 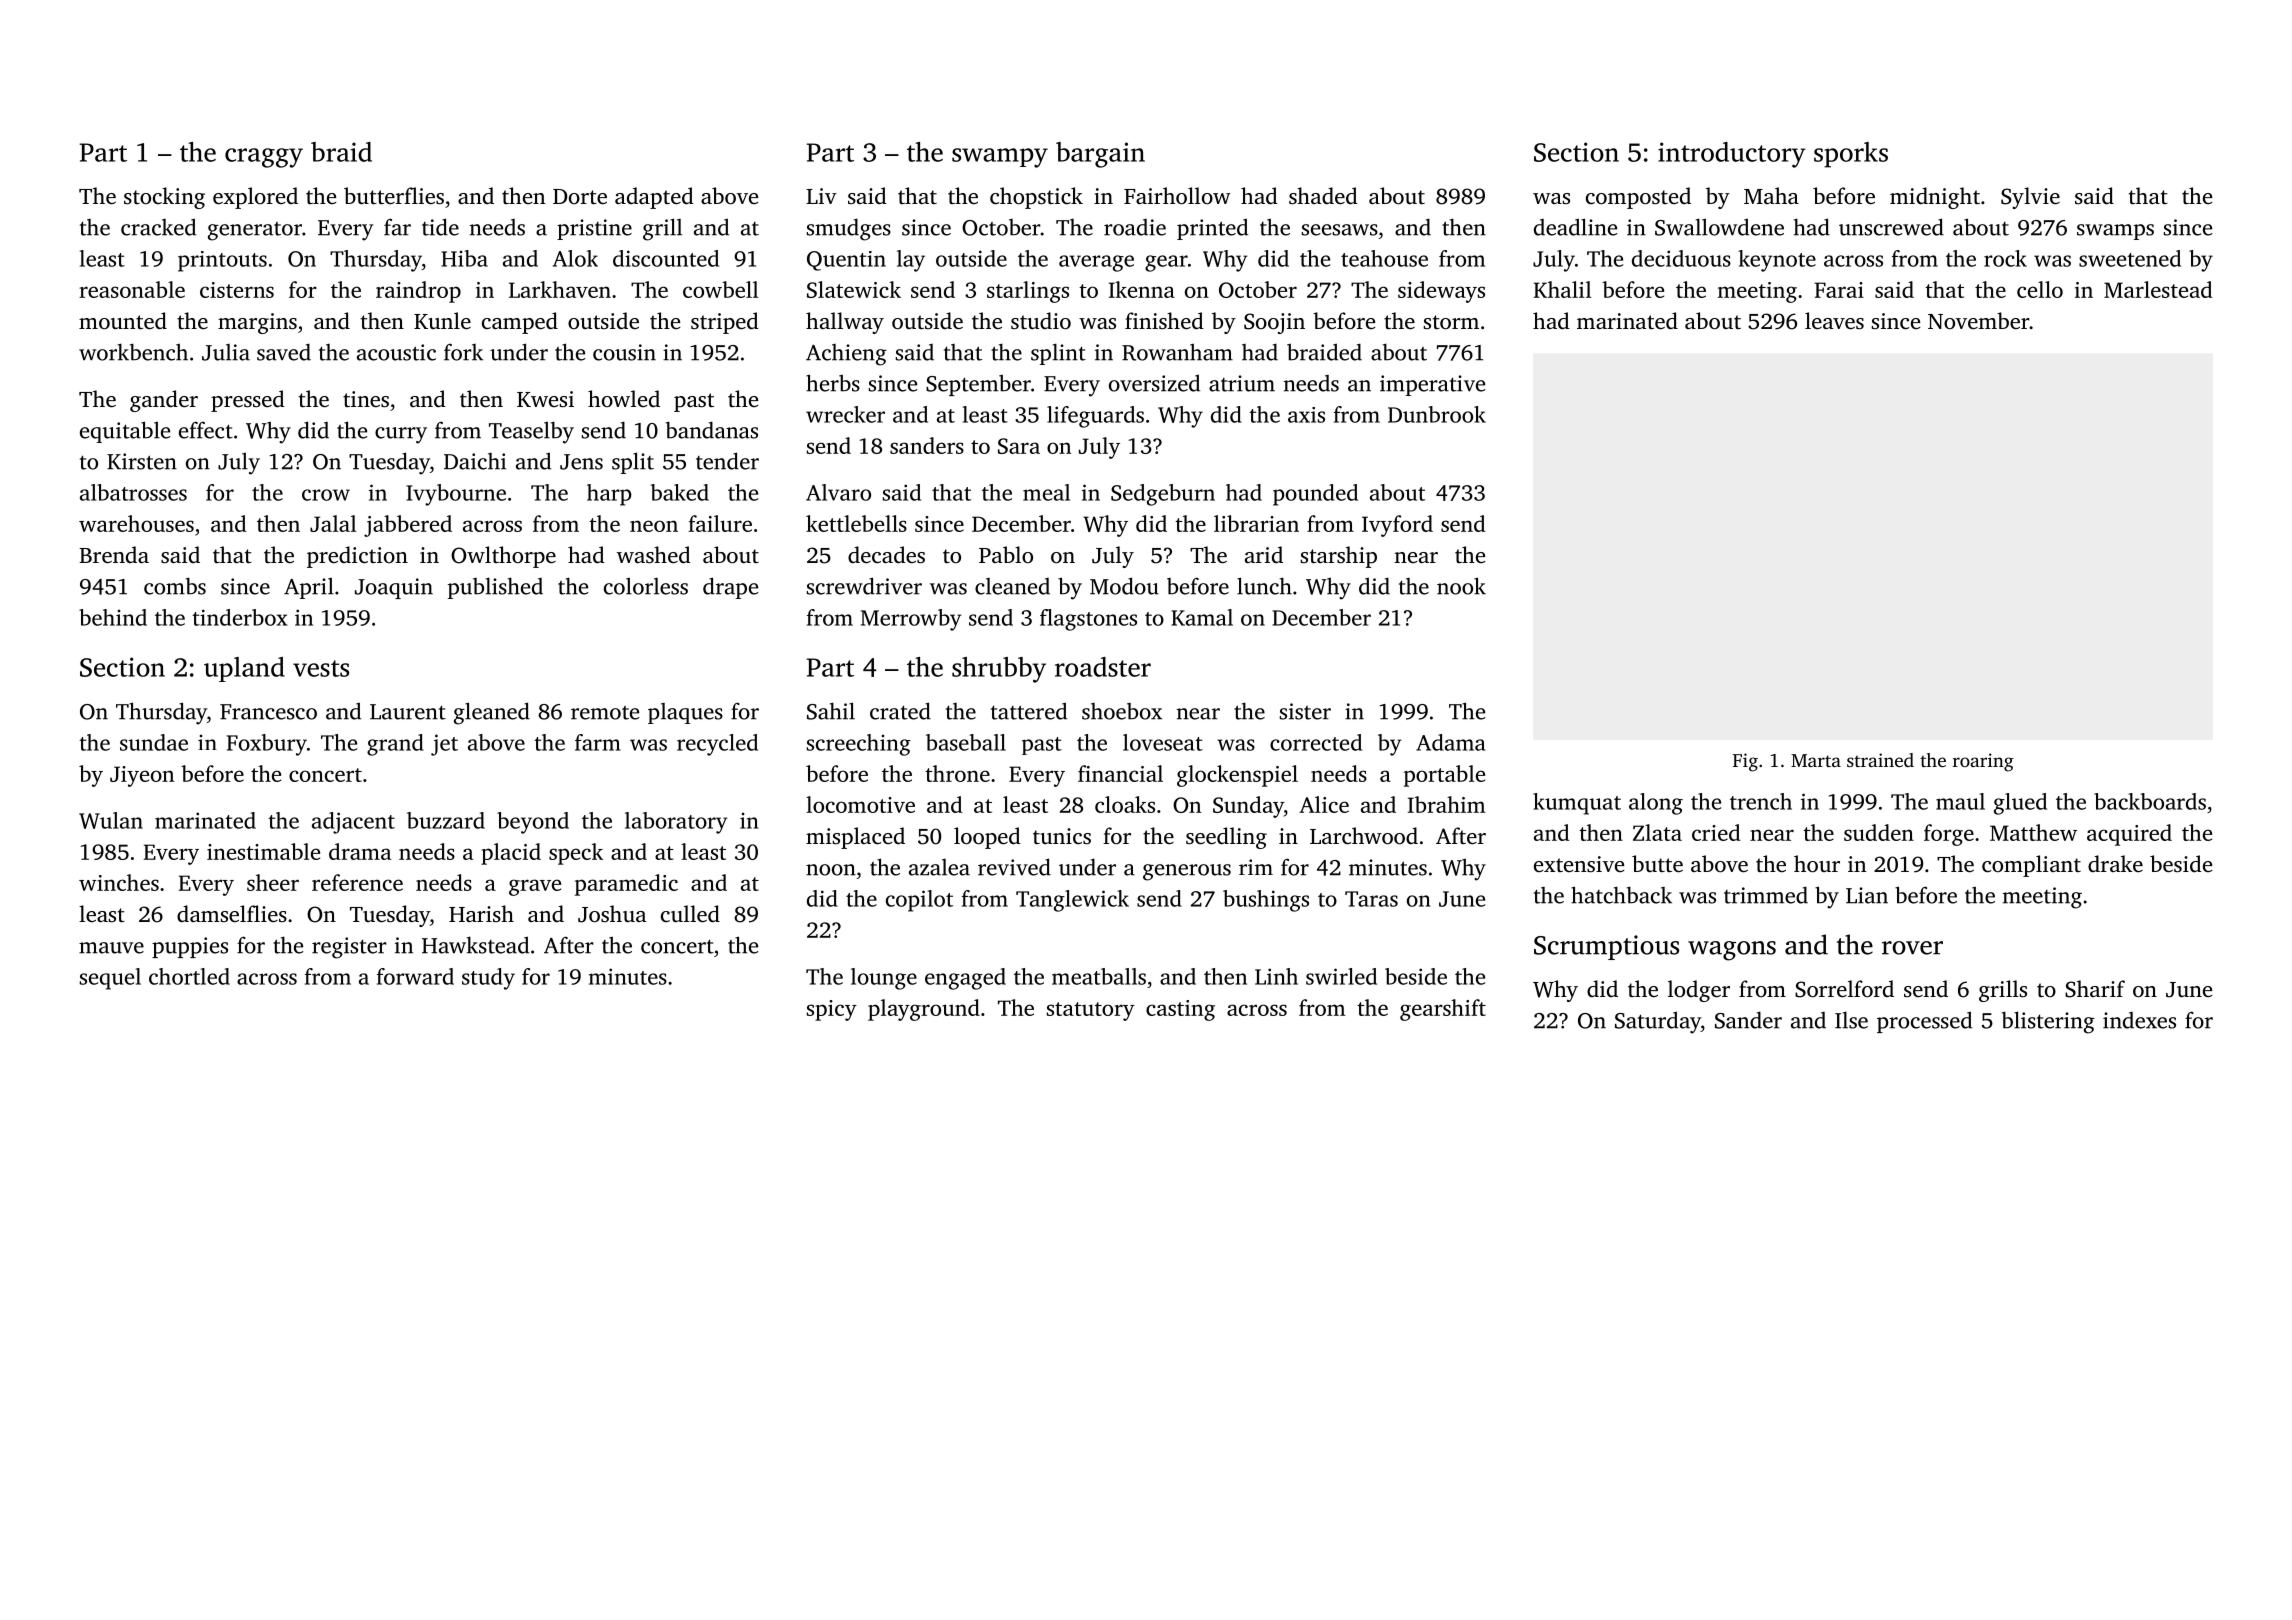 I want to click on nook, so click(x=1461, y=586).
